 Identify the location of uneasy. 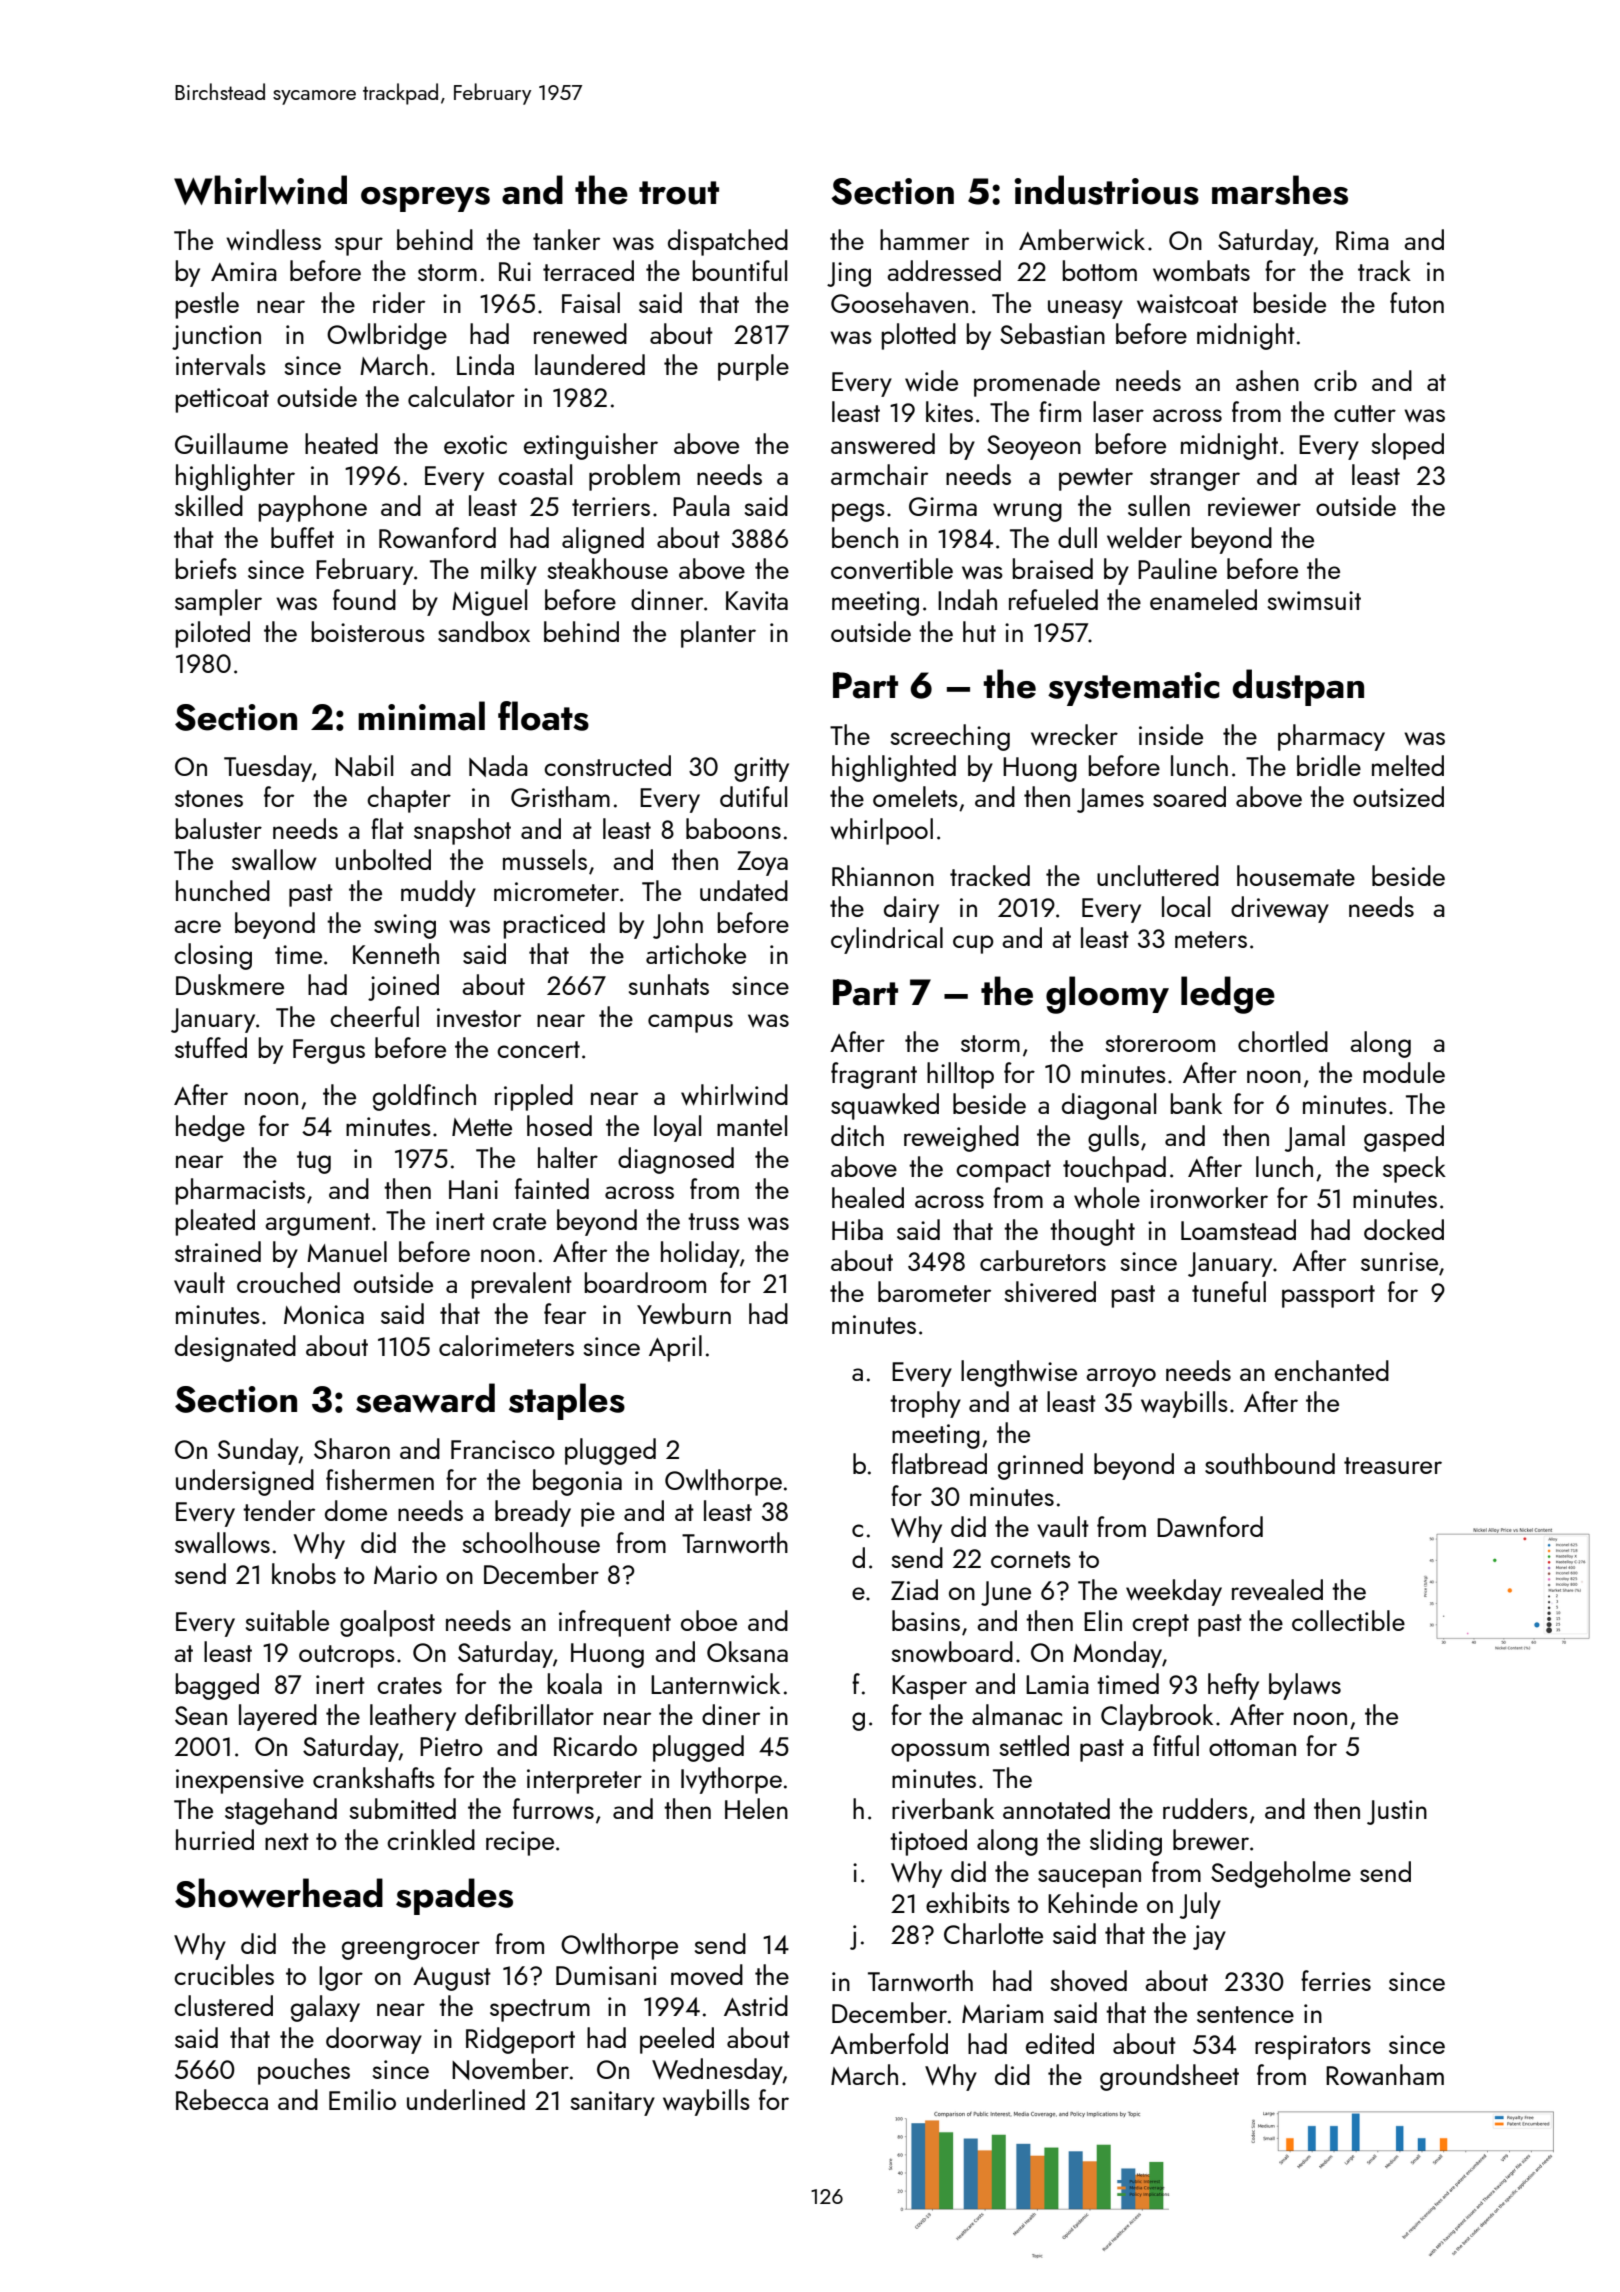
(1085, 309).
